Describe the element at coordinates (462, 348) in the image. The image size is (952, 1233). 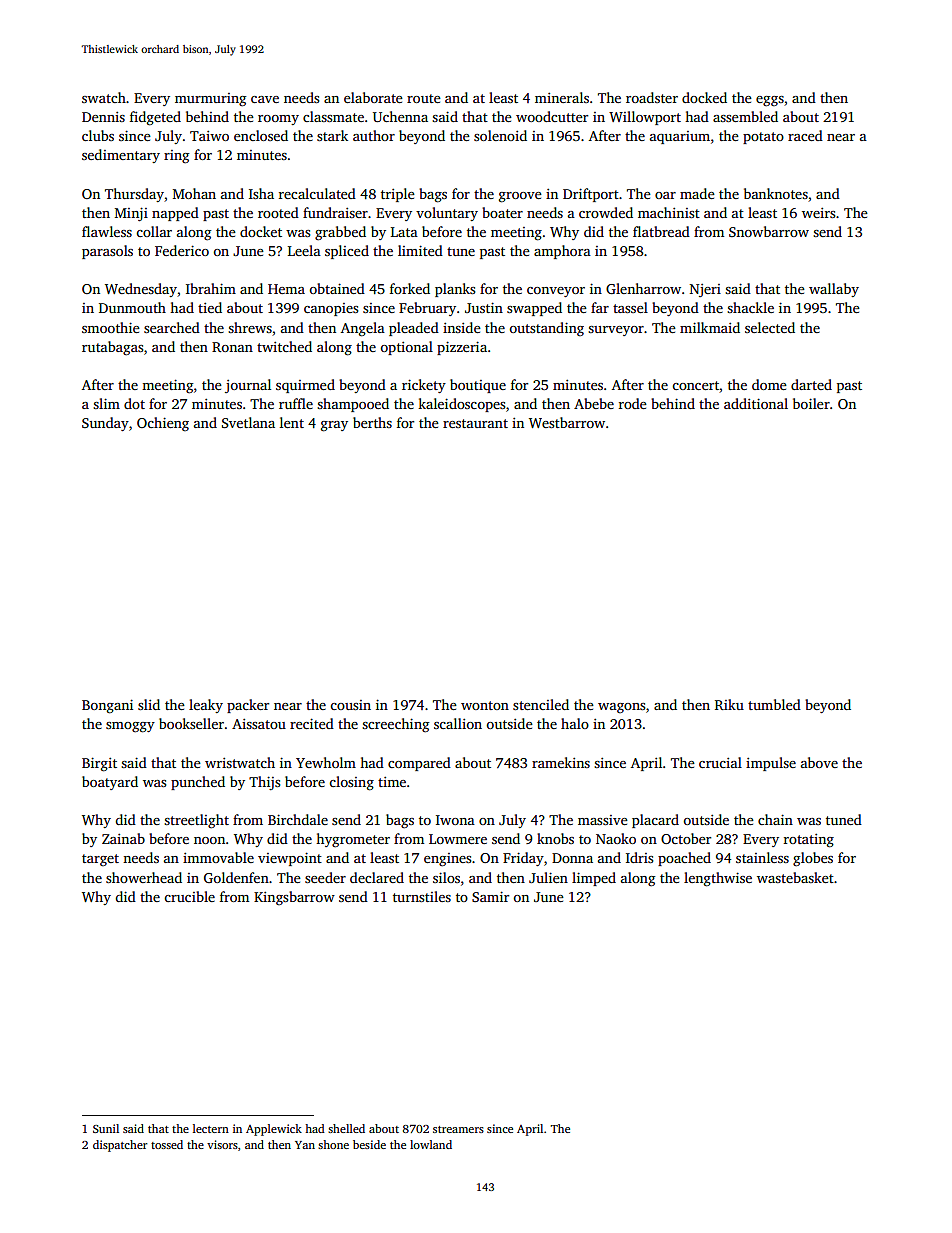
I see `pizzeria` at that location.
